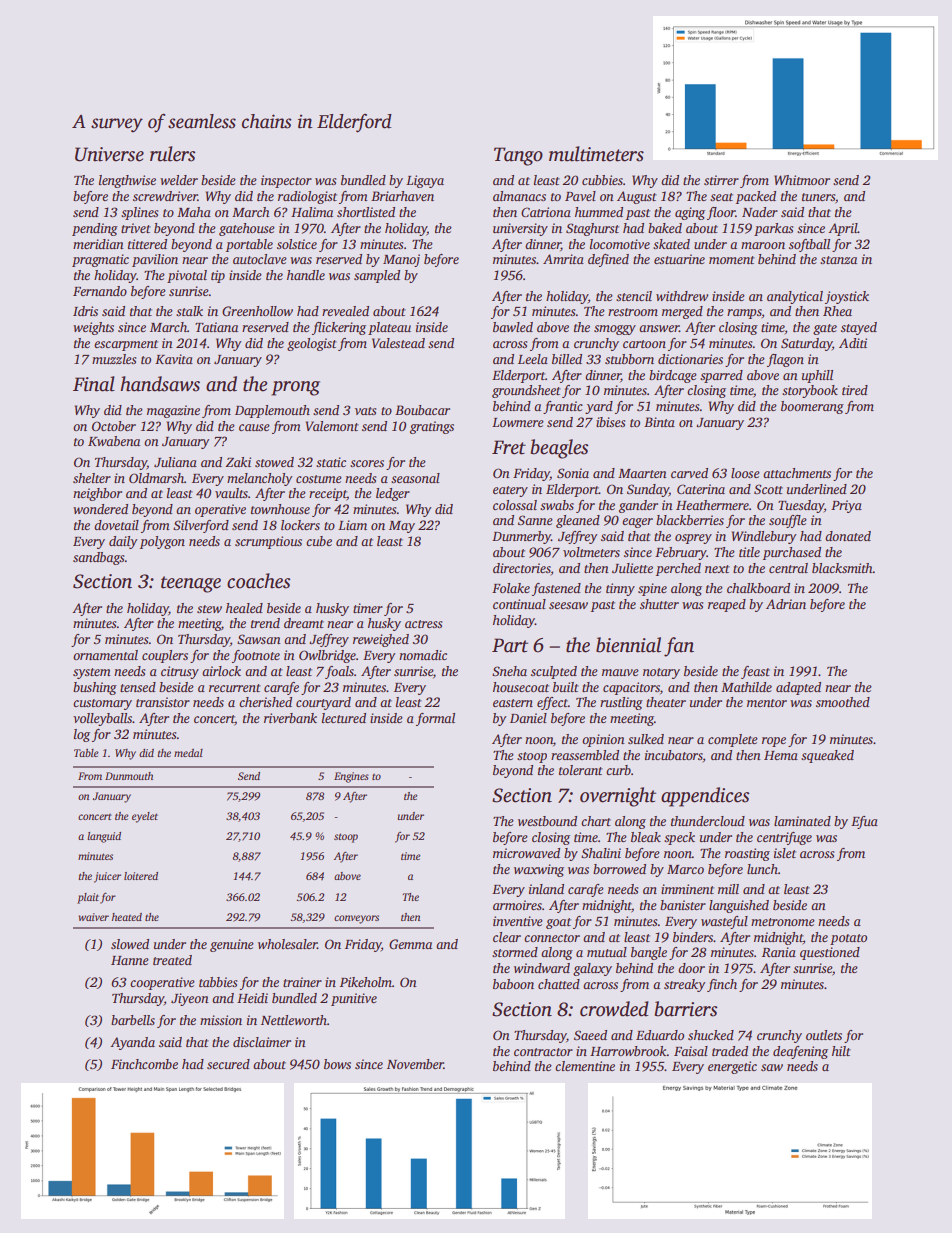 Image resolution: width=952 pixels, height=1233 pixels. I want to click on melancholy, so click(259, 479).
